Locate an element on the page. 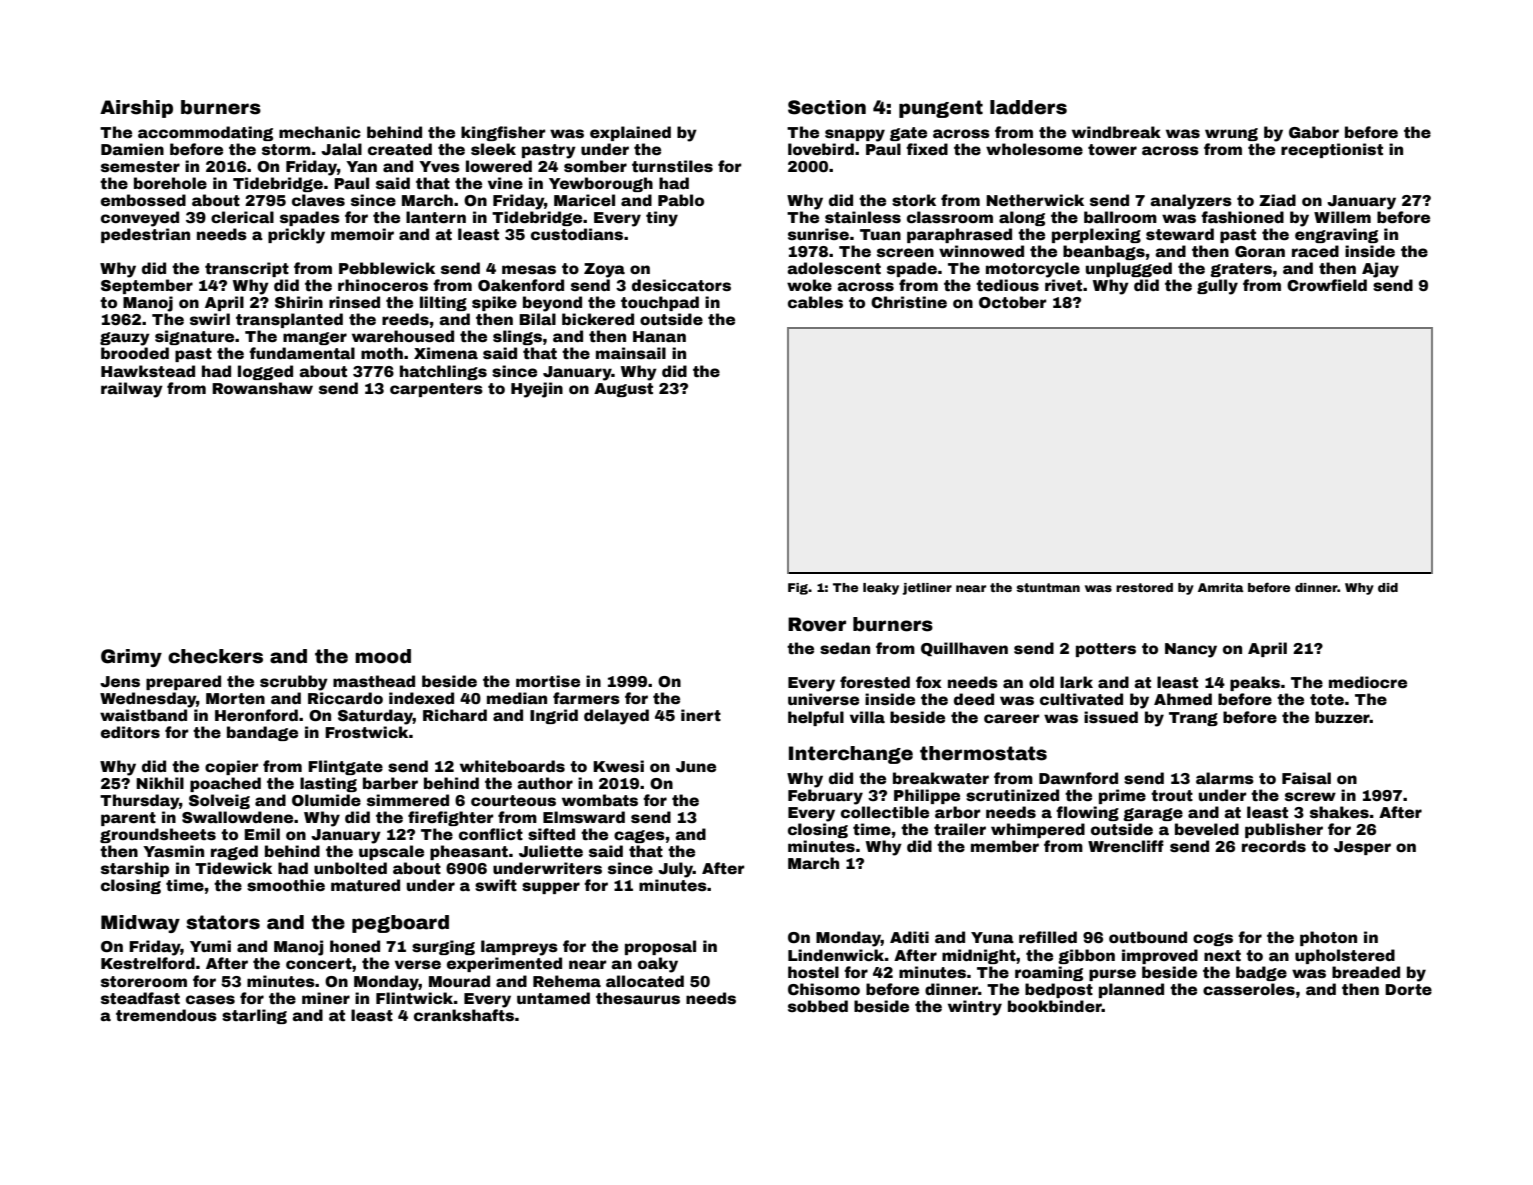 Image resolution: width=1533 pixels, height=1185 pixels. stork is located at coordinates (914, 200).
